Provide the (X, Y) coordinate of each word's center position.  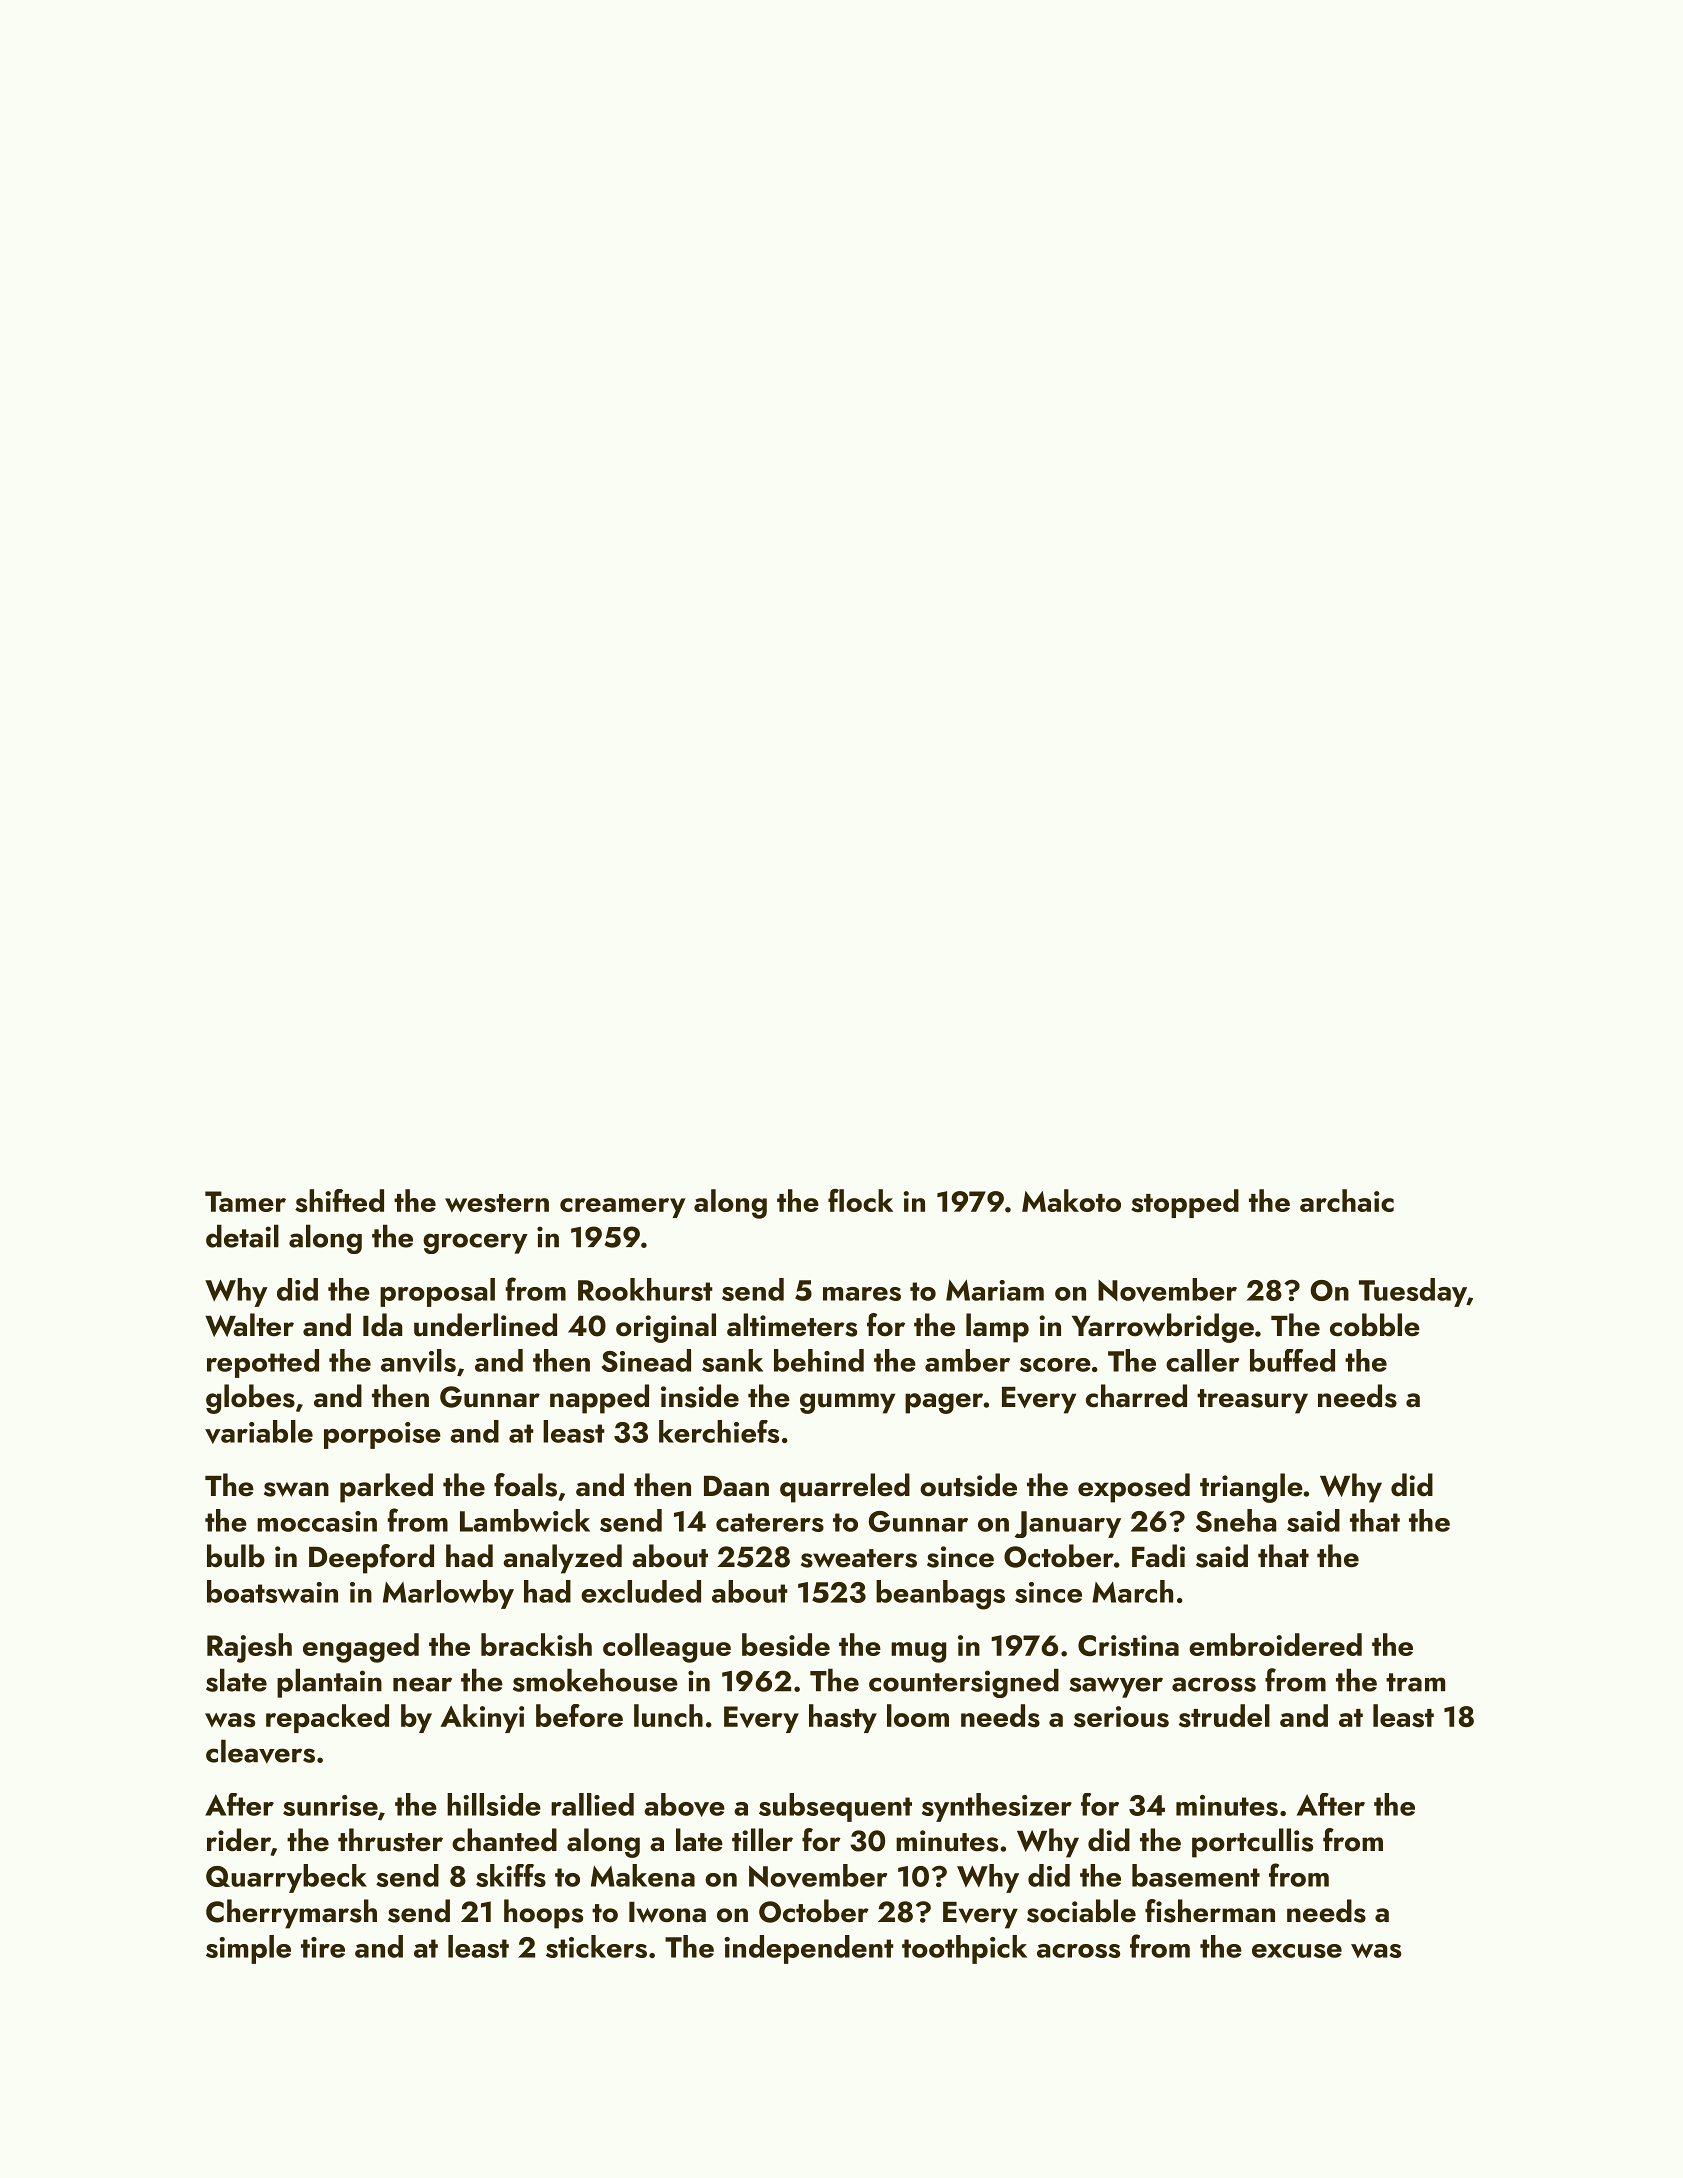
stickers (596, 1946)
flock (860, 1200)
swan (296, 1489)
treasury (1252, 1401)
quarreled (845, 1488)
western (497, 1203)
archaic (1347, 1200)
